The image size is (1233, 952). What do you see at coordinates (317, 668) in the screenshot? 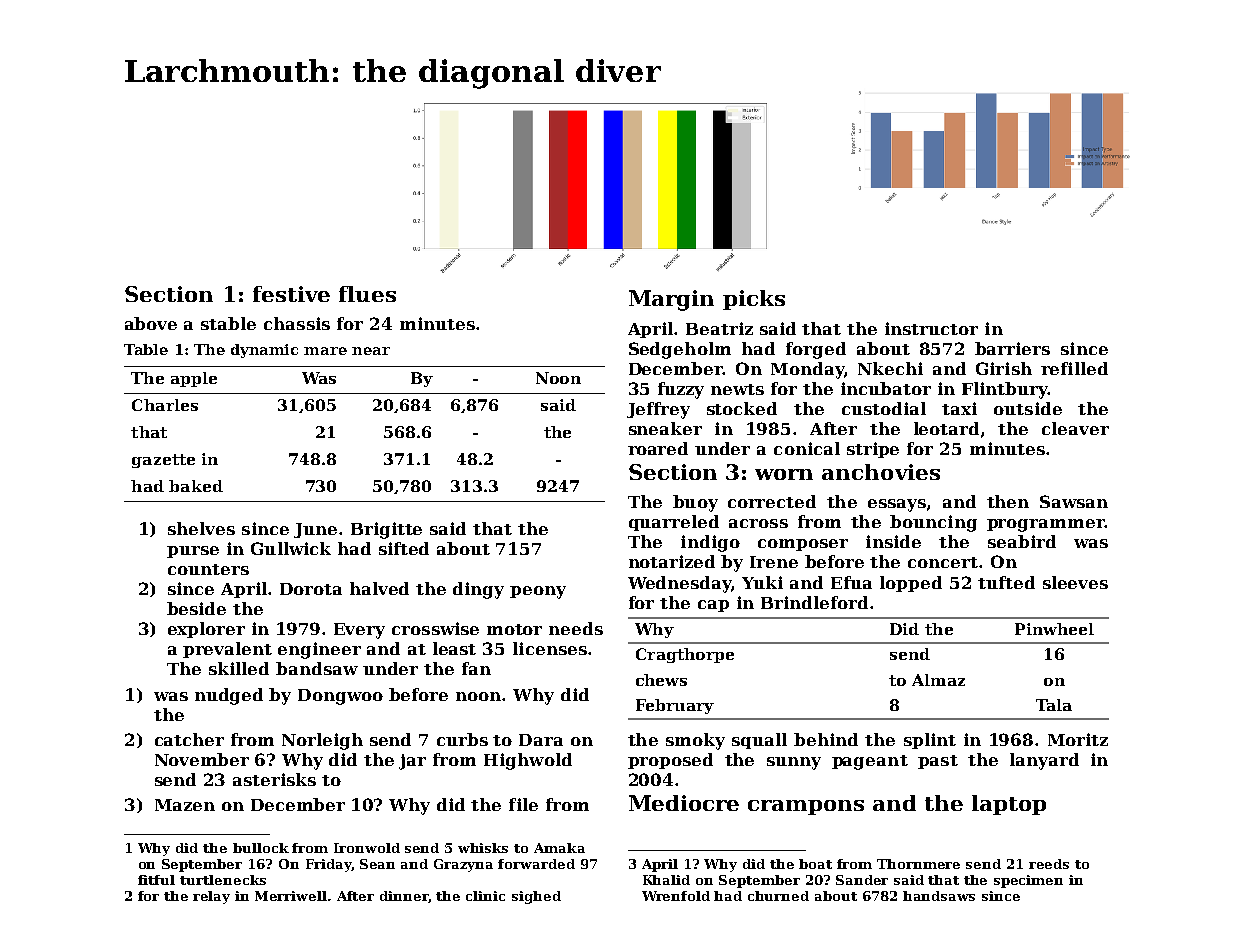
I see `bandsaw` at bounding box center [317, 668].
